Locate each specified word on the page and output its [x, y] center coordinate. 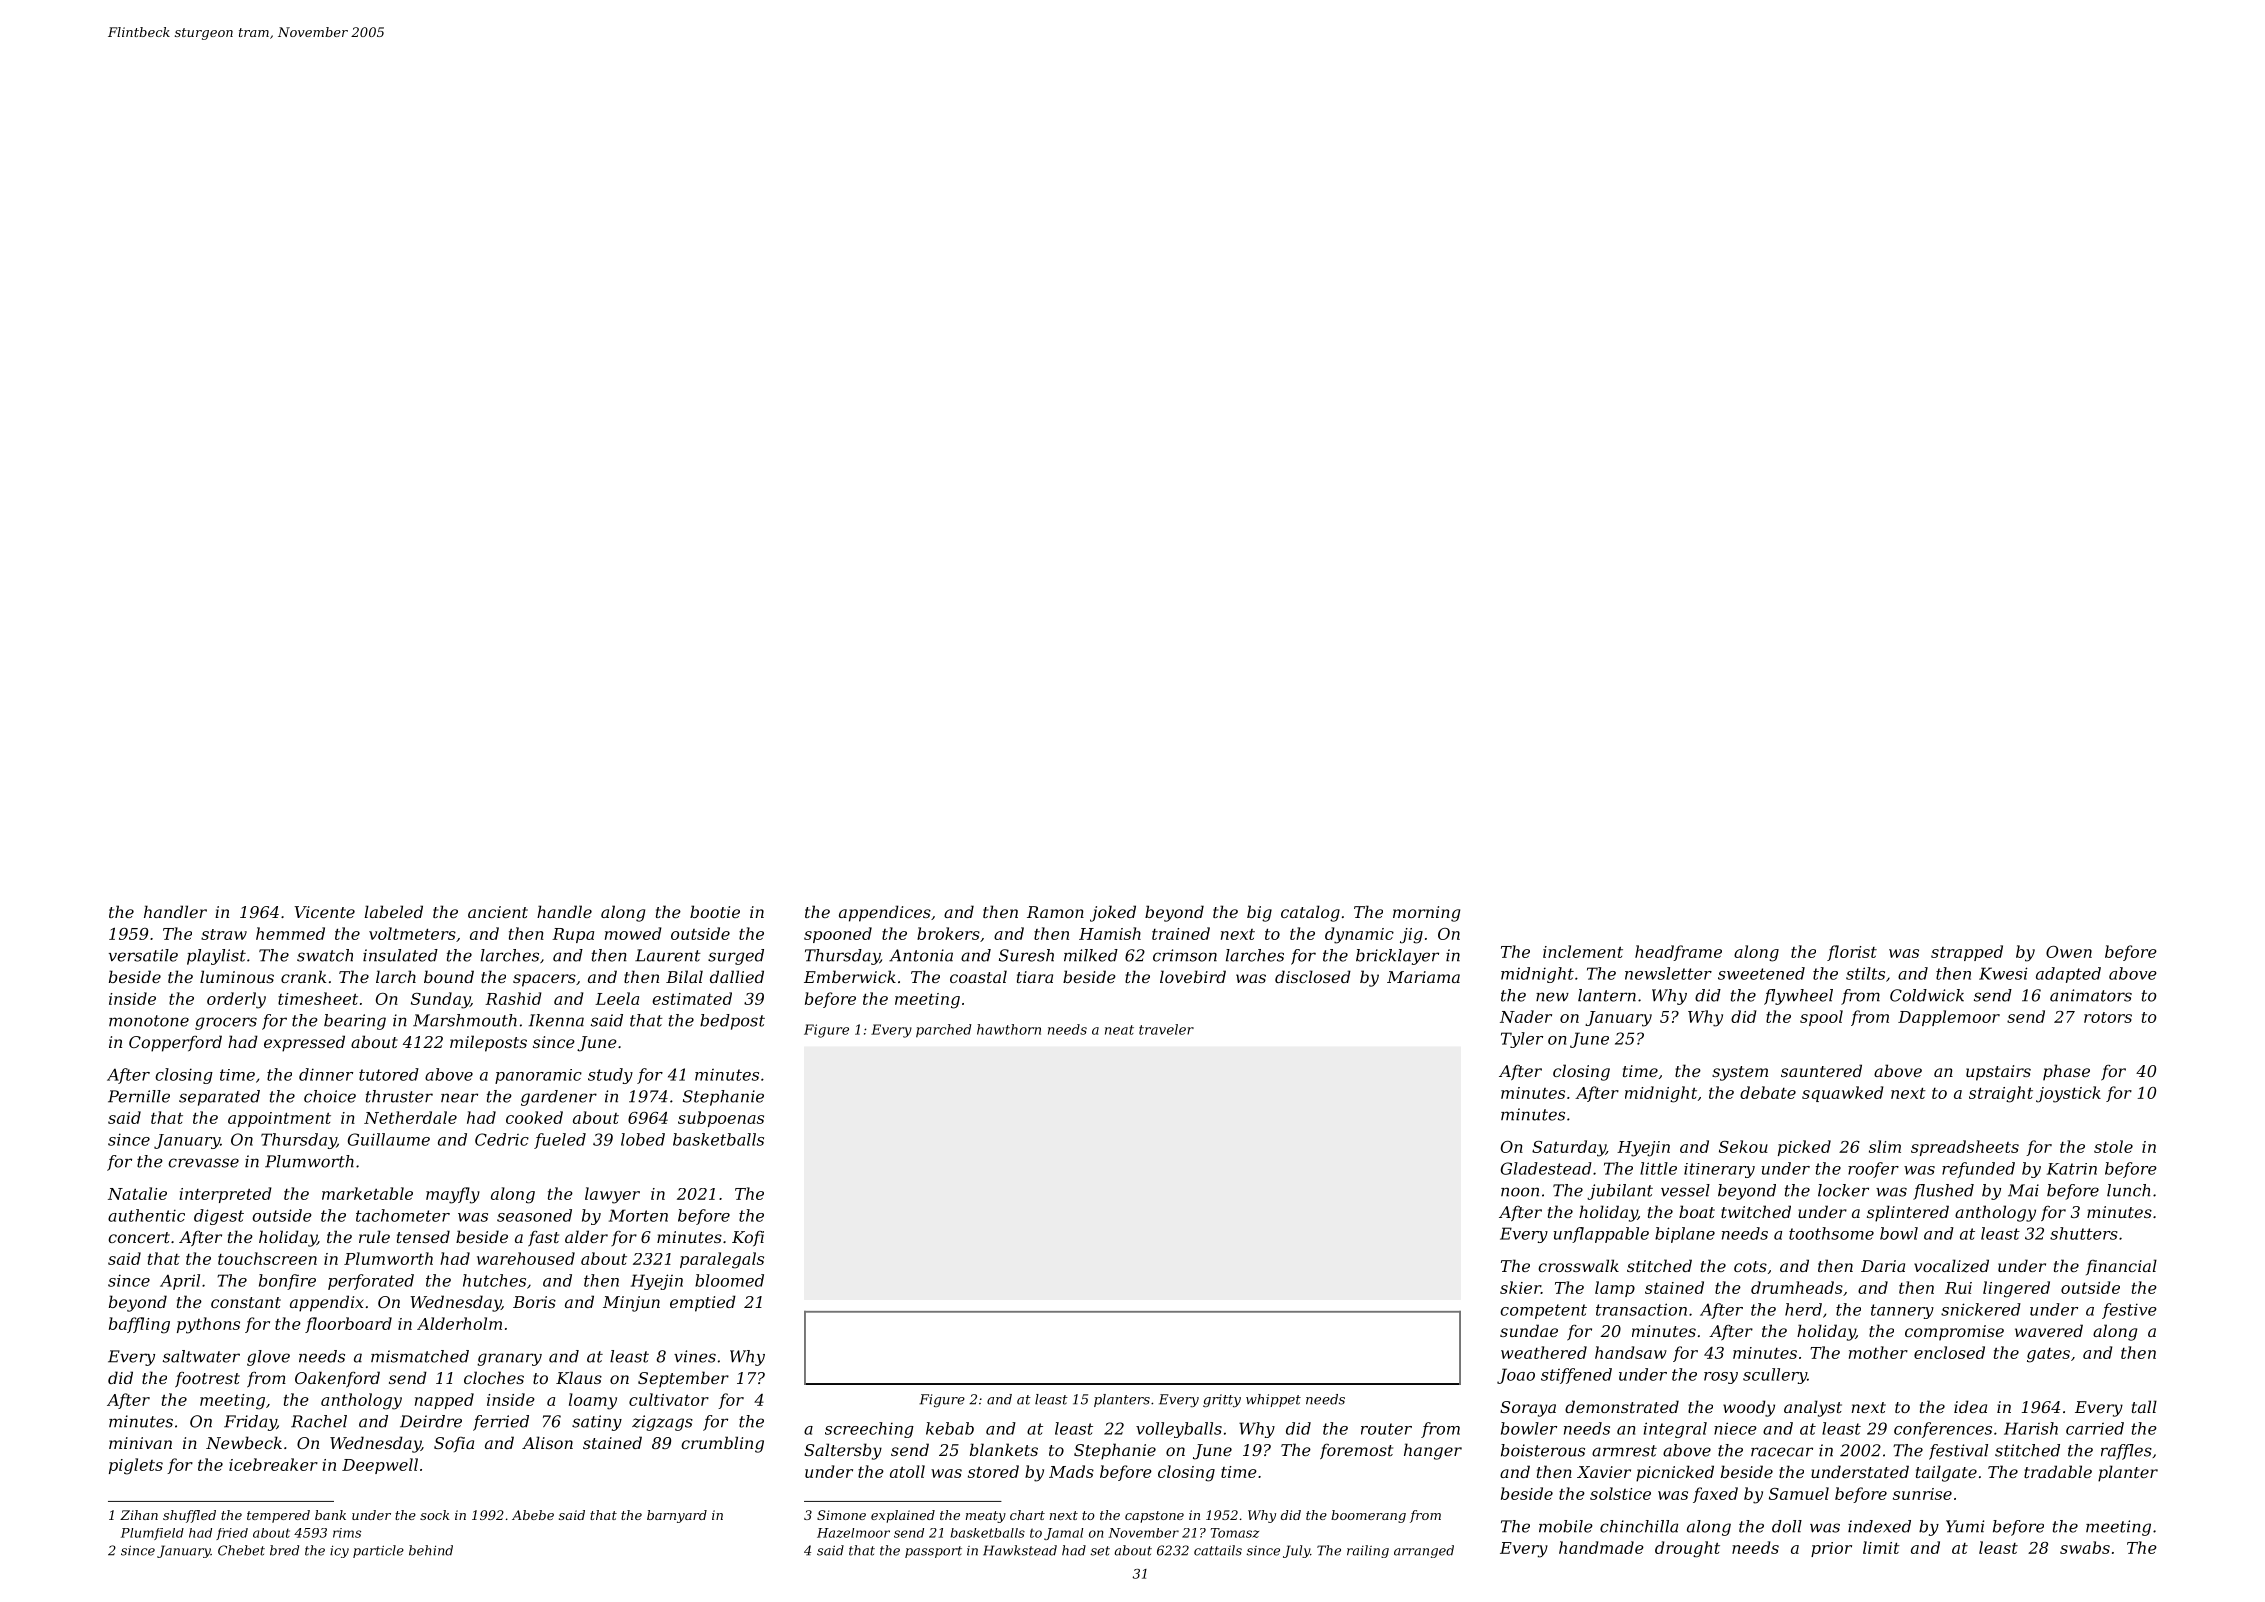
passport [933, 1552]
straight [2001, 1094]
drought [1687, 1549]
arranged [1424, 1551]
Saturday [1569, 1148]
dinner [326, 1074]
